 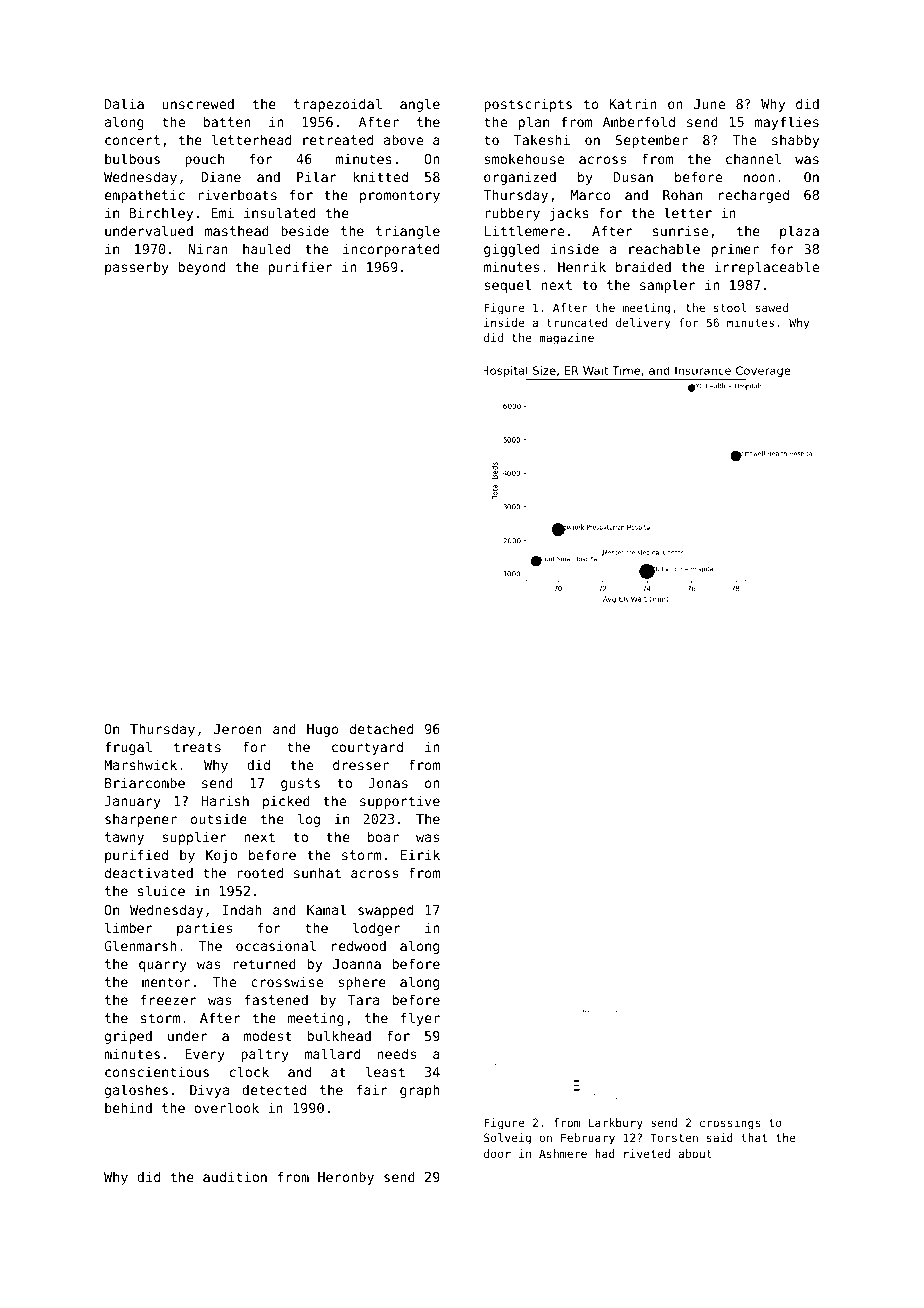 What do you see at coordinates (301, 268) in the screenshot?
I see `purifier` at bounding box center [301, 268].
